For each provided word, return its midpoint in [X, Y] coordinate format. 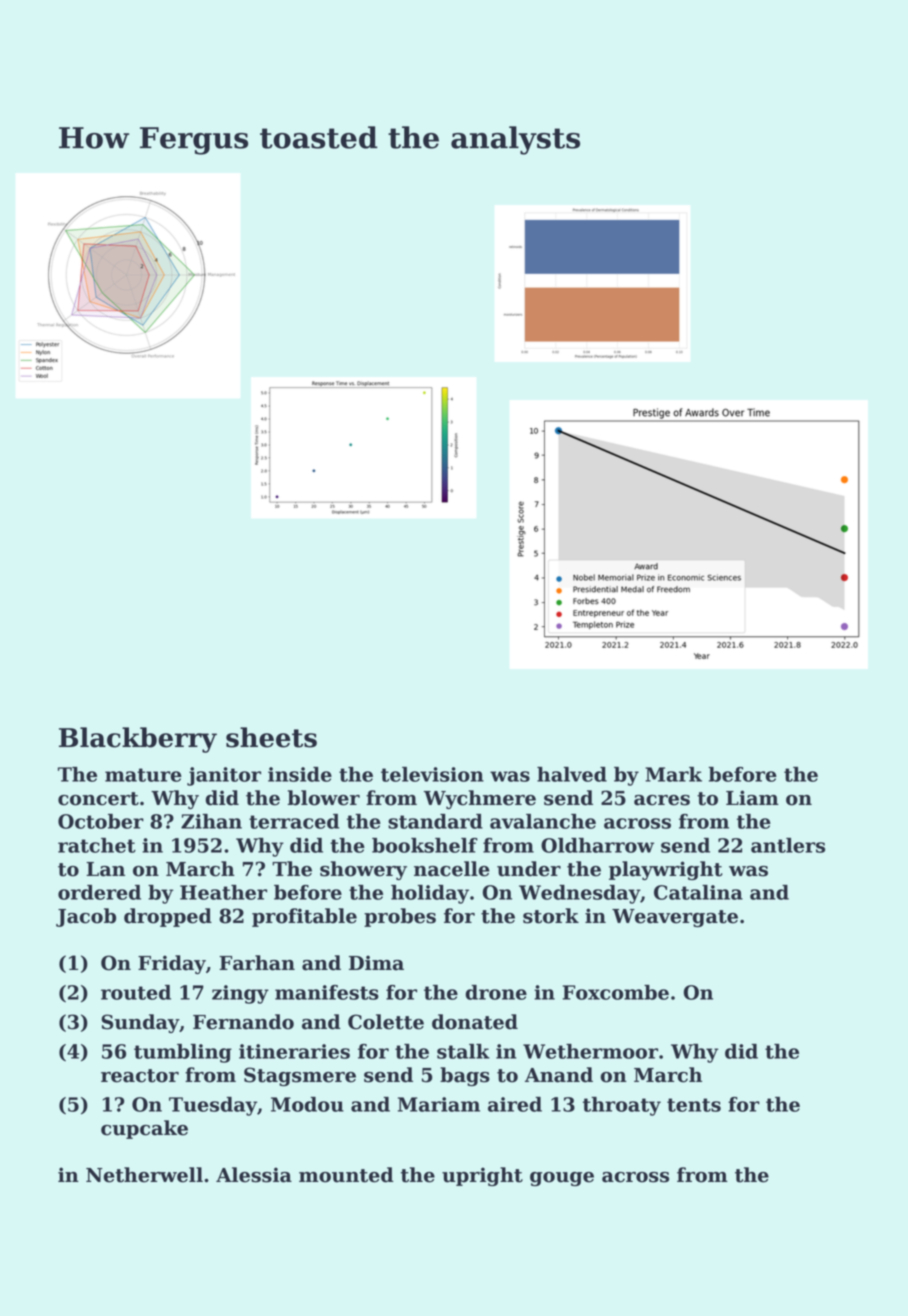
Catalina [698, 892]
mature [143, 775]
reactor [140, 1076]
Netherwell [144, 1175]
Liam [752, 798]
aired [515, 1104]
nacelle [452, 869]
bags [465, 1076]
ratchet [97, 845]
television [432, 774]
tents [694, 1105]
